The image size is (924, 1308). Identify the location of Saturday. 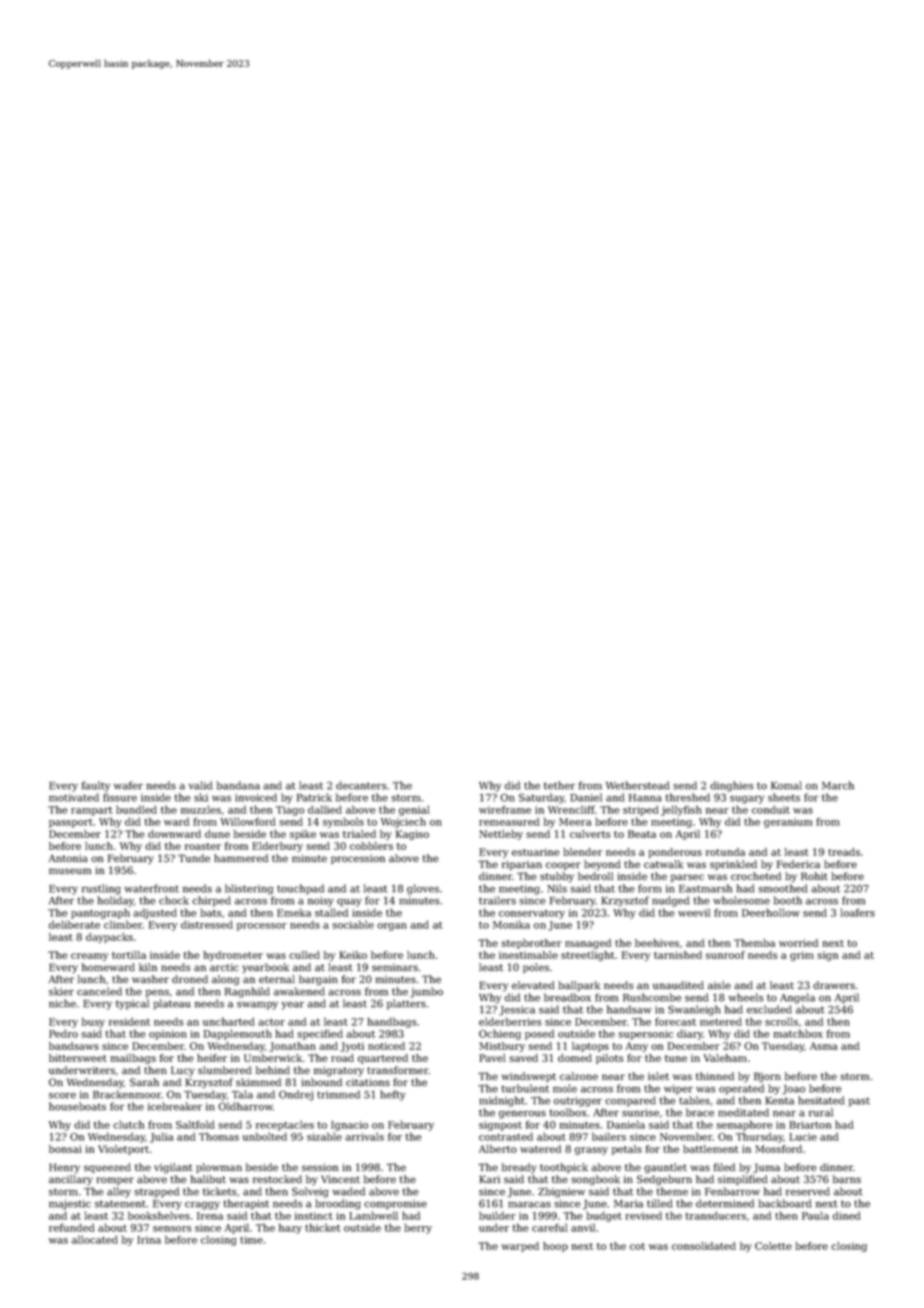
(541, 798).
